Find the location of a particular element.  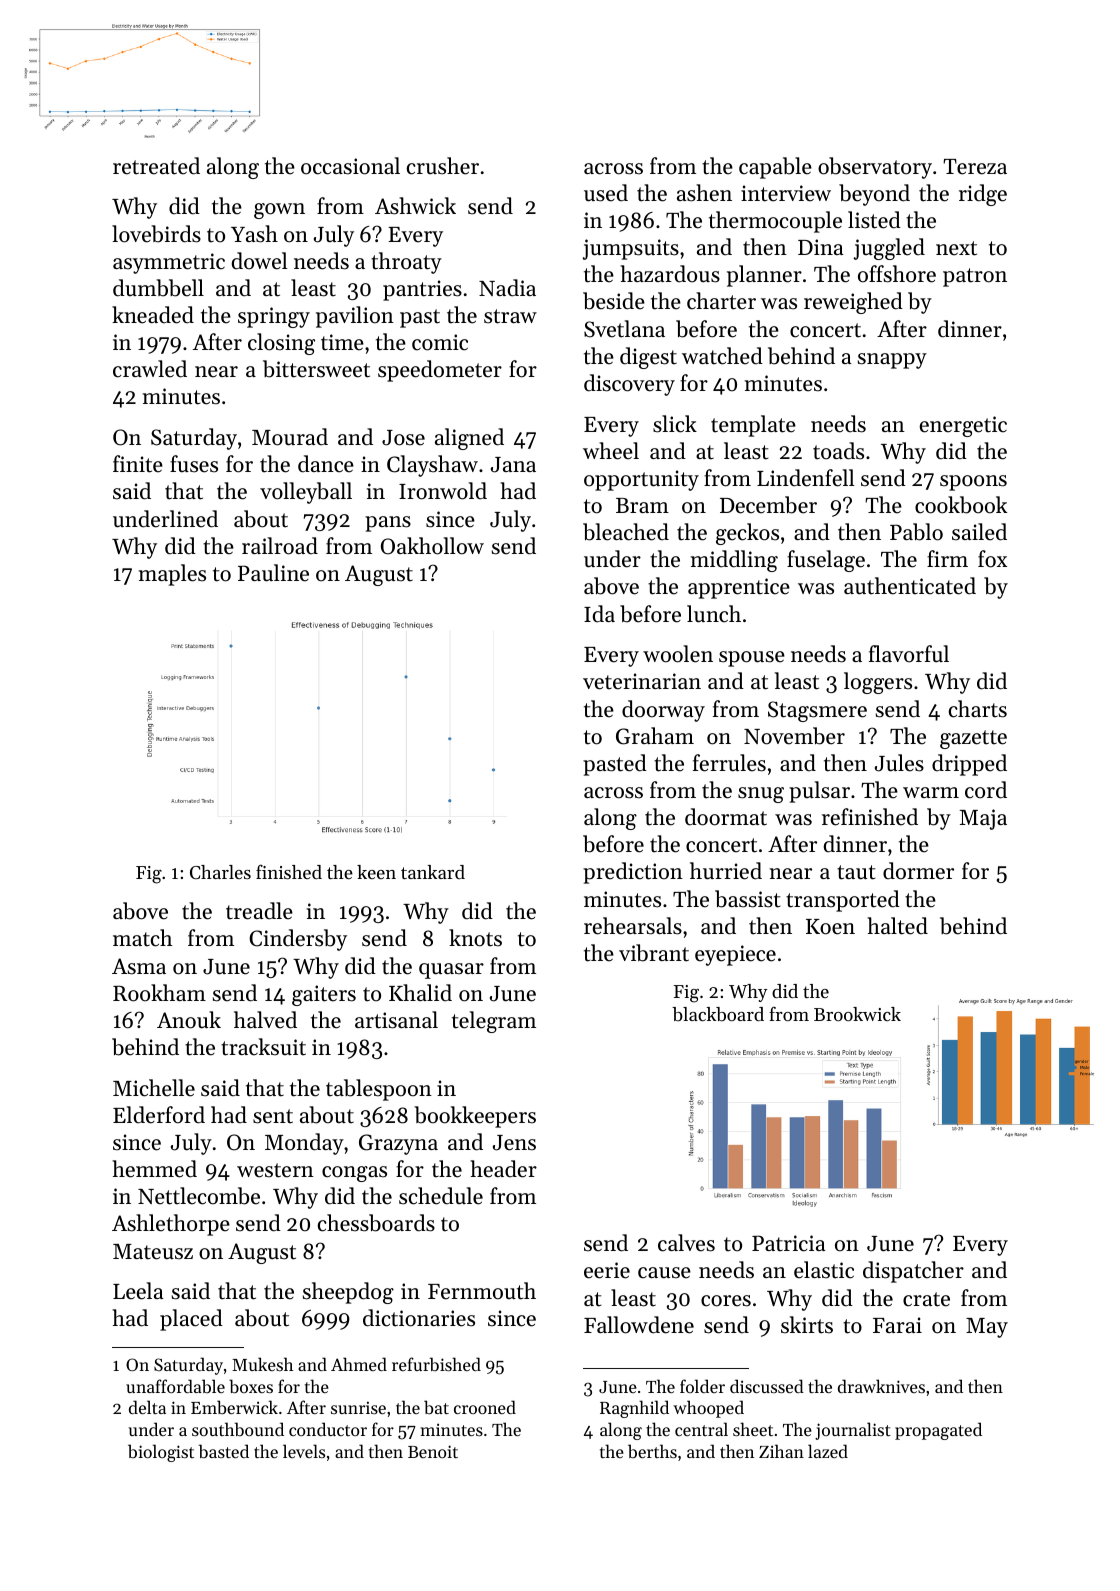

prediction is located at coordinates (633, 873).
